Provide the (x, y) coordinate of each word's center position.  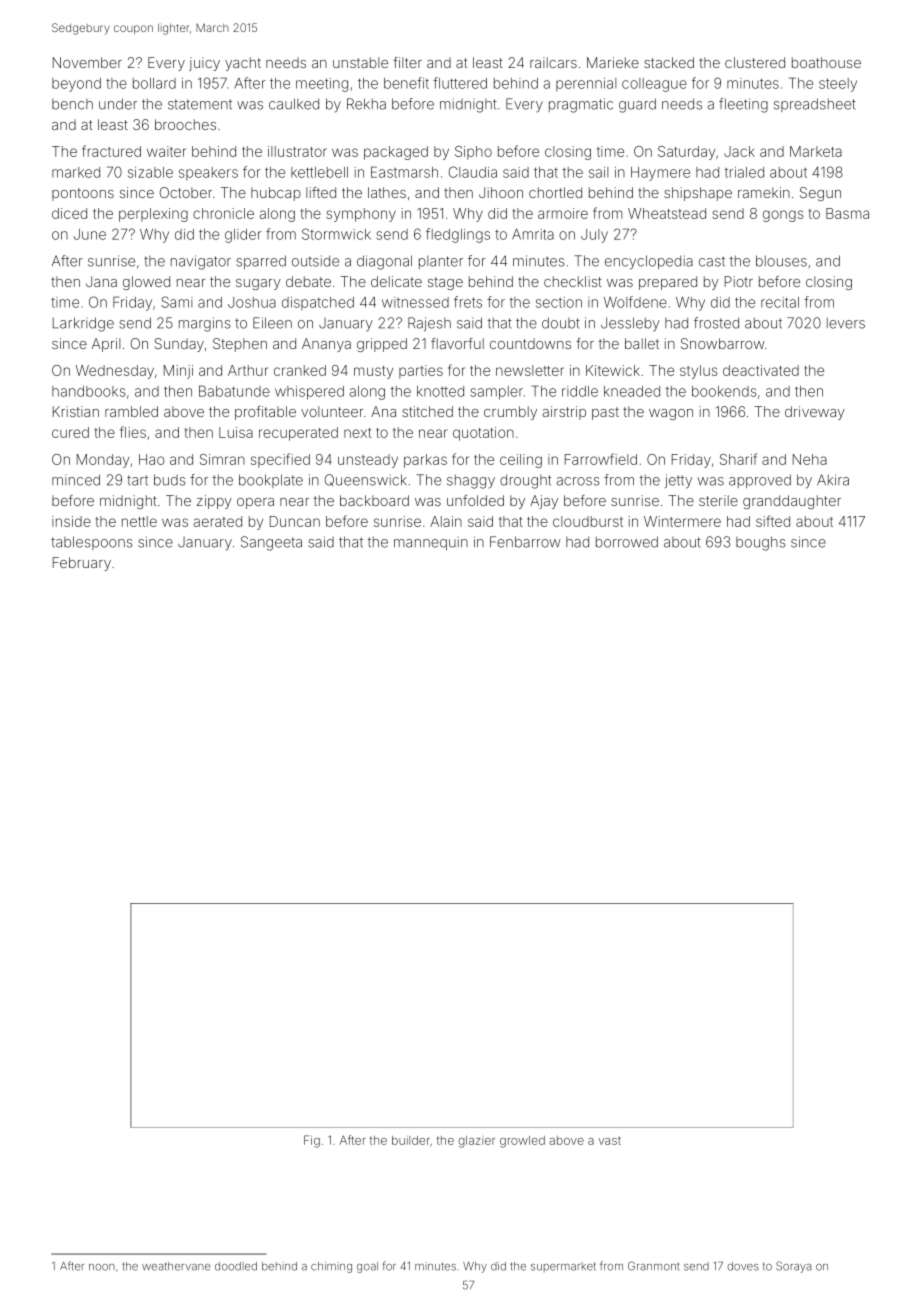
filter (407, 62)
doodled (236, 1266)
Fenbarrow (525, 542)
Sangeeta (271, 543)
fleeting (743, 105)
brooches (185, 124)
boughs (760, 543)
